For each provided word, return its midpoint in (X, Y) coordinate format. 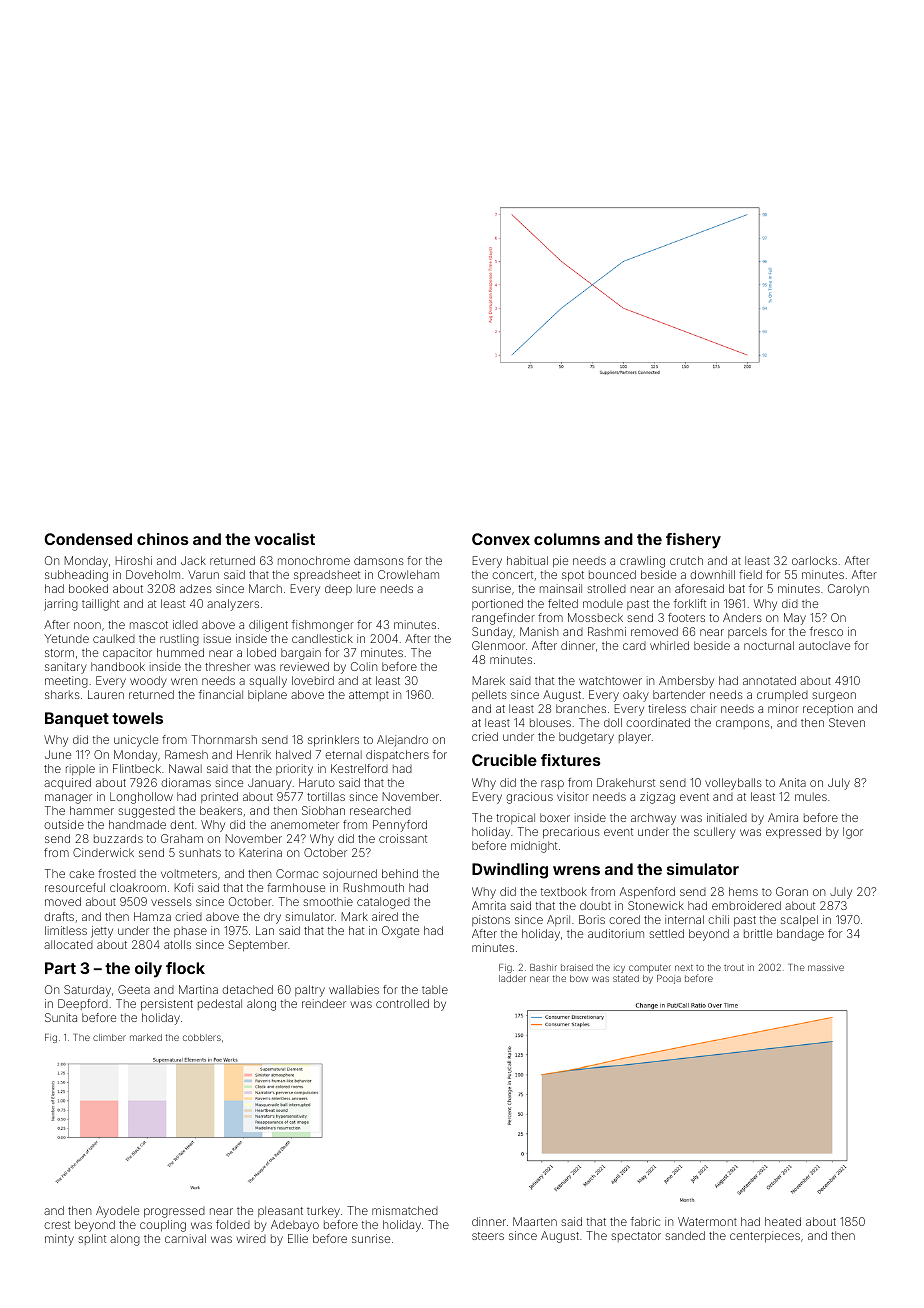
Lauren (106, 694)
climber (109, 1037)
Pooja (669, 979)
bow (579, 978)
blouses (550, 722)
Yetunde (66, 638)
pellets (489, 695)
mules (811, 796)
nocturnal (769, 645)
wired (251, 1238)
